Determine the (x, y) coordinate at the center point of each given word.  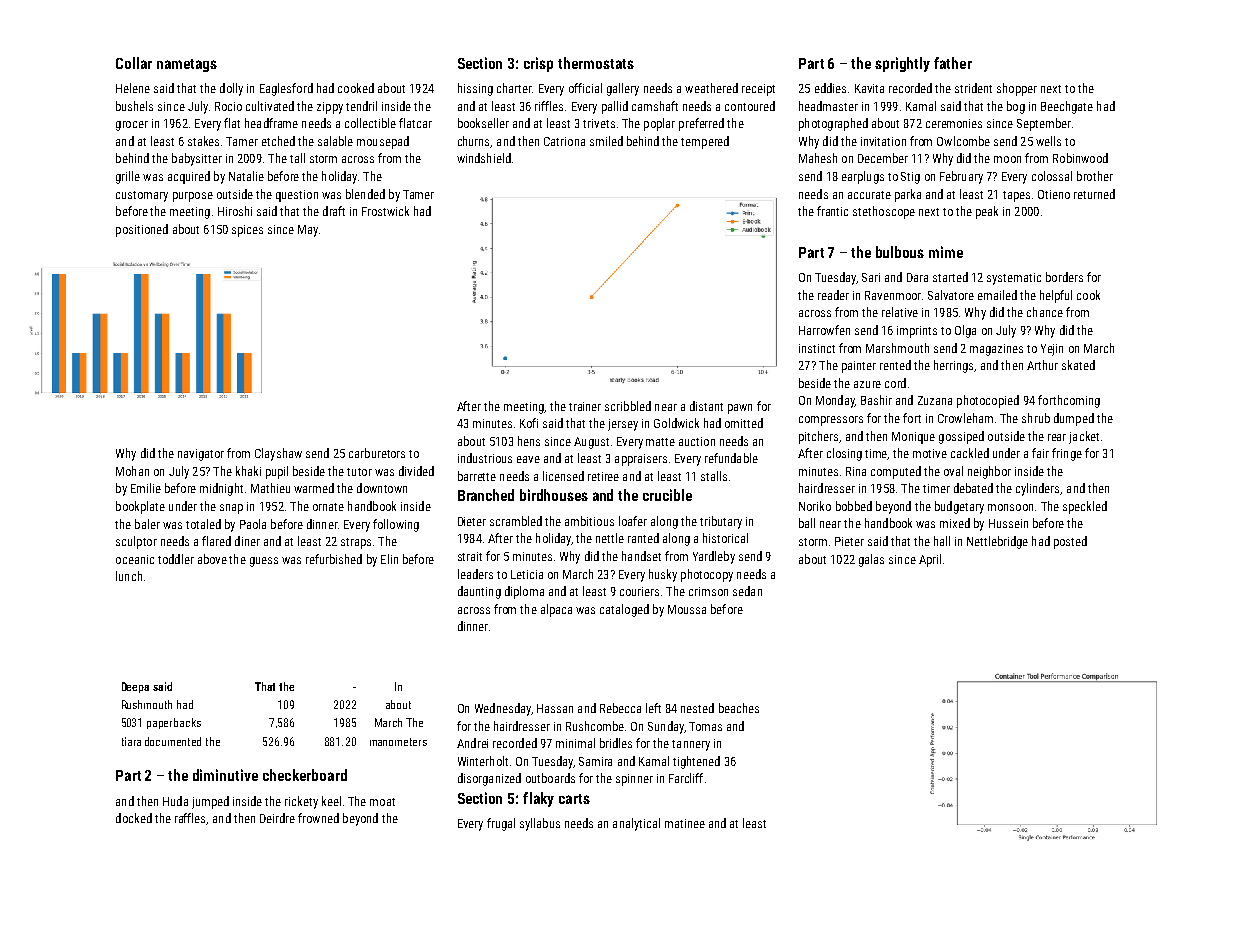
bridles (616, 743)
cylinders (1038, 489)
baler (147, 524)
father (953, 63)
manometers (398, 742)
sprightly (902, 64)
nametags (187, 65)
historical (725, 538)
